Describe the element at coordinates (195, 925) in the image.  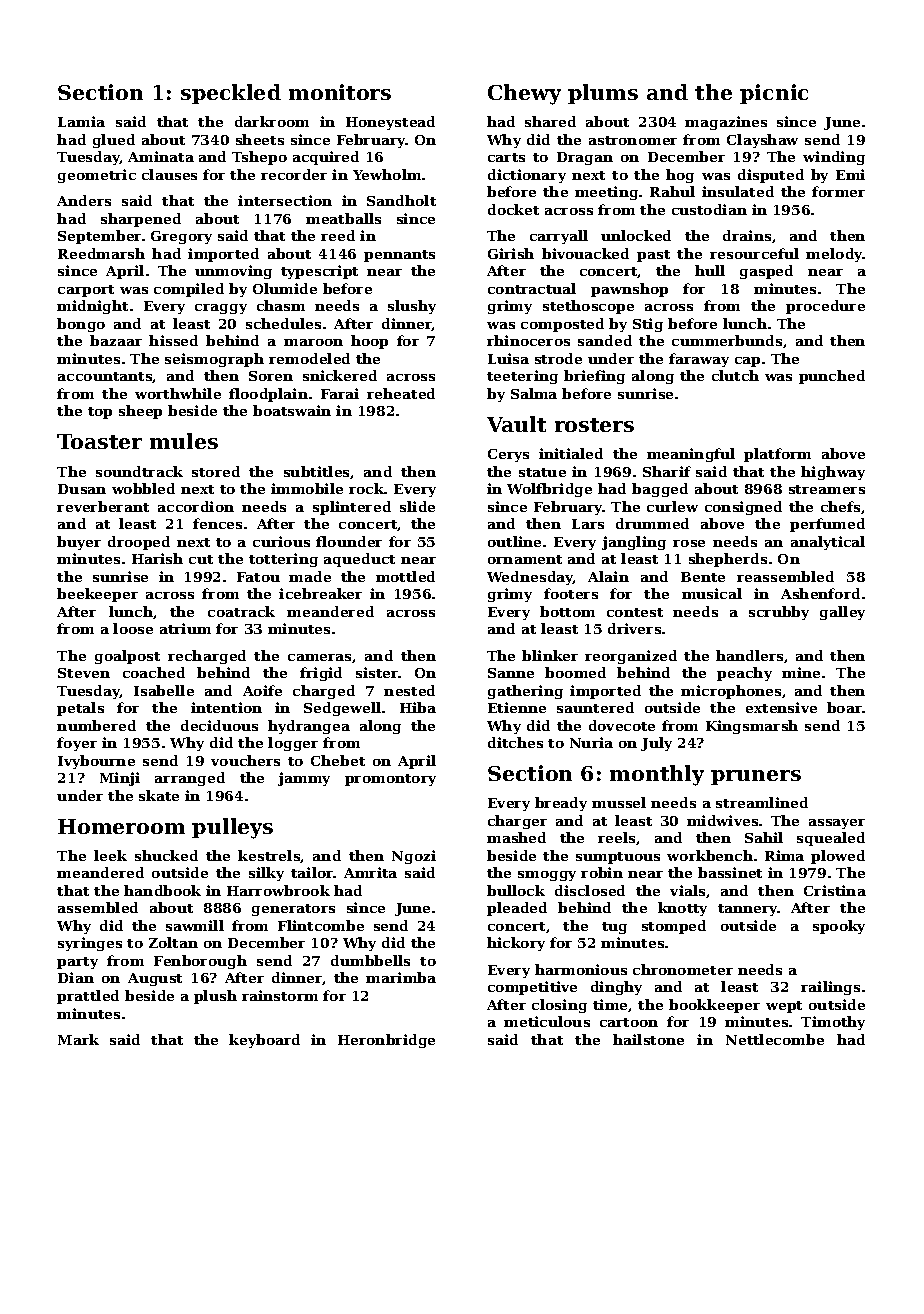
I see `sawmill` at that location.
